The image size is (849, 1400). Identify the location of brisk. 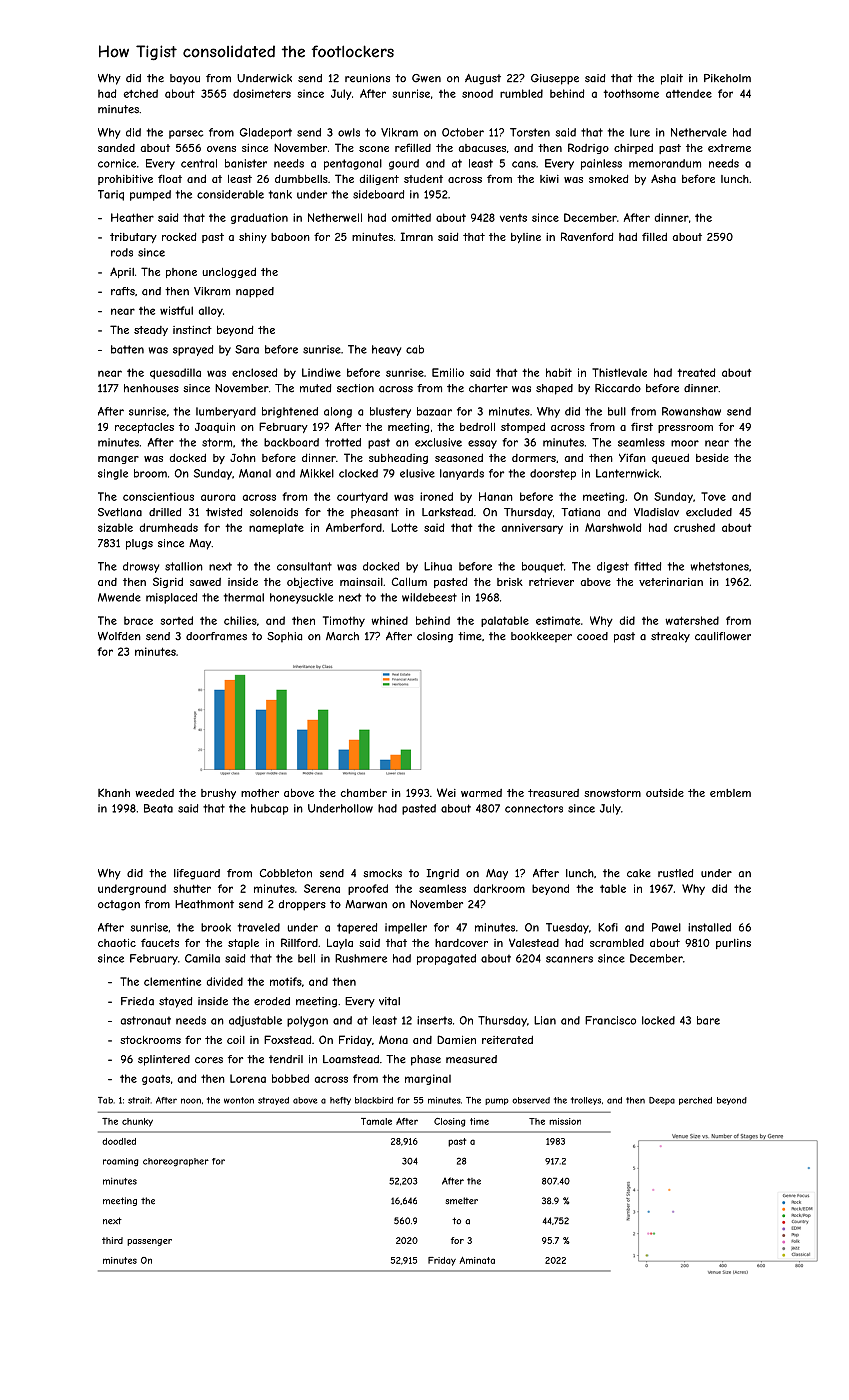
(510, 582).
